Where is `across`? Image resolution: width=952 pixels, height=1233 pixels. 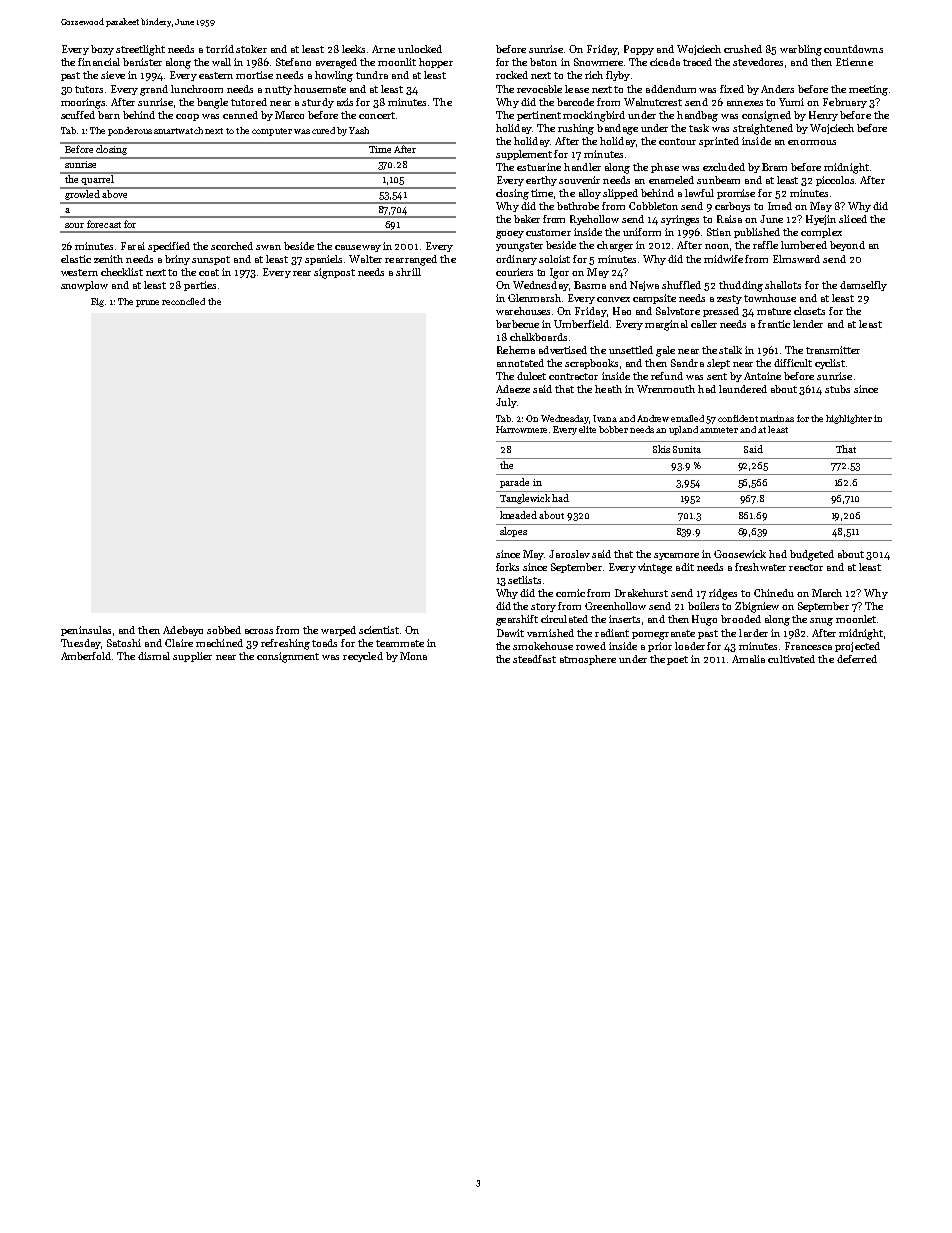 across is located at coordinates (259, 631).
